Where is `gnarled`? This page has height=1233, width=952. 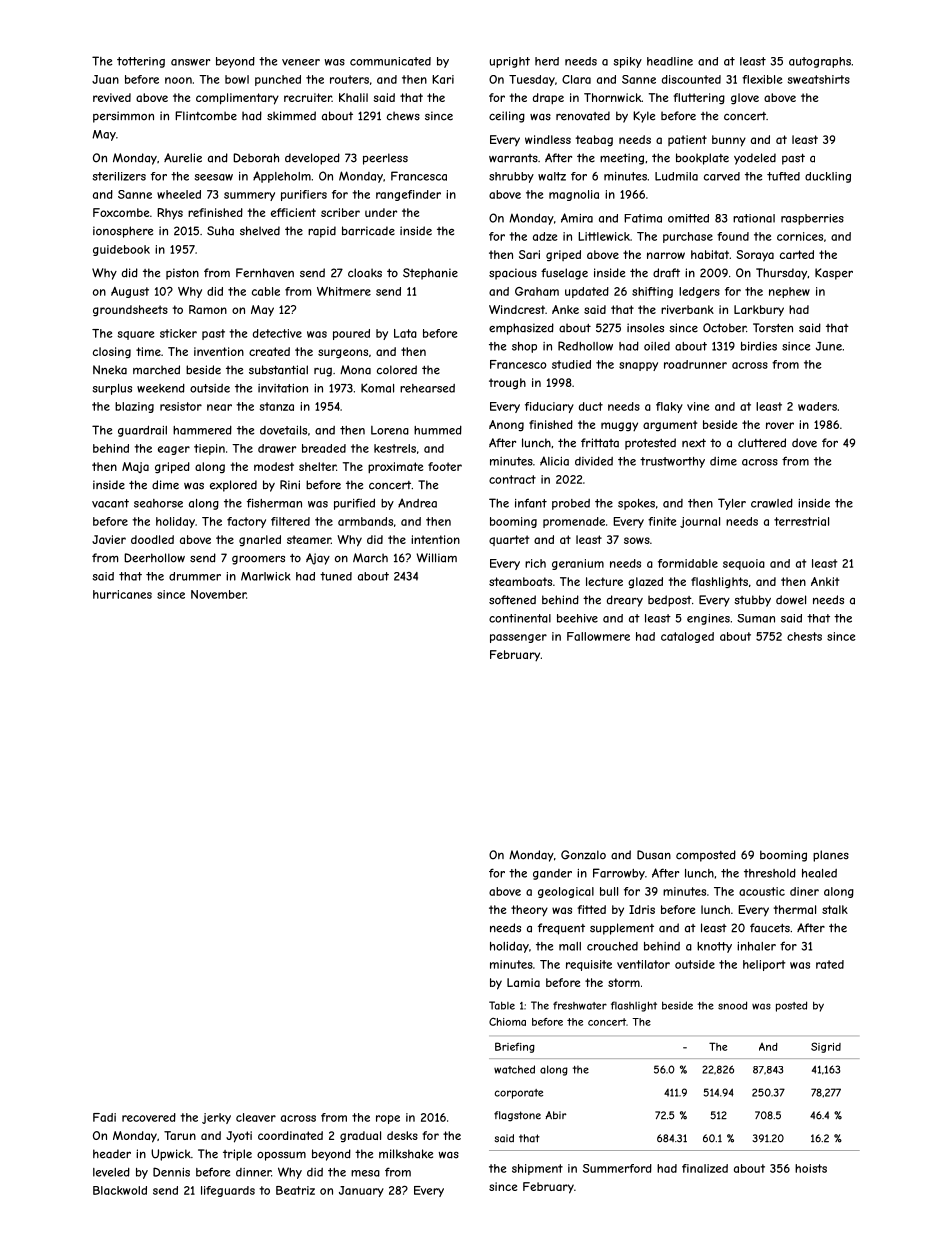
gnarled is located at coordinates (260, 540).
